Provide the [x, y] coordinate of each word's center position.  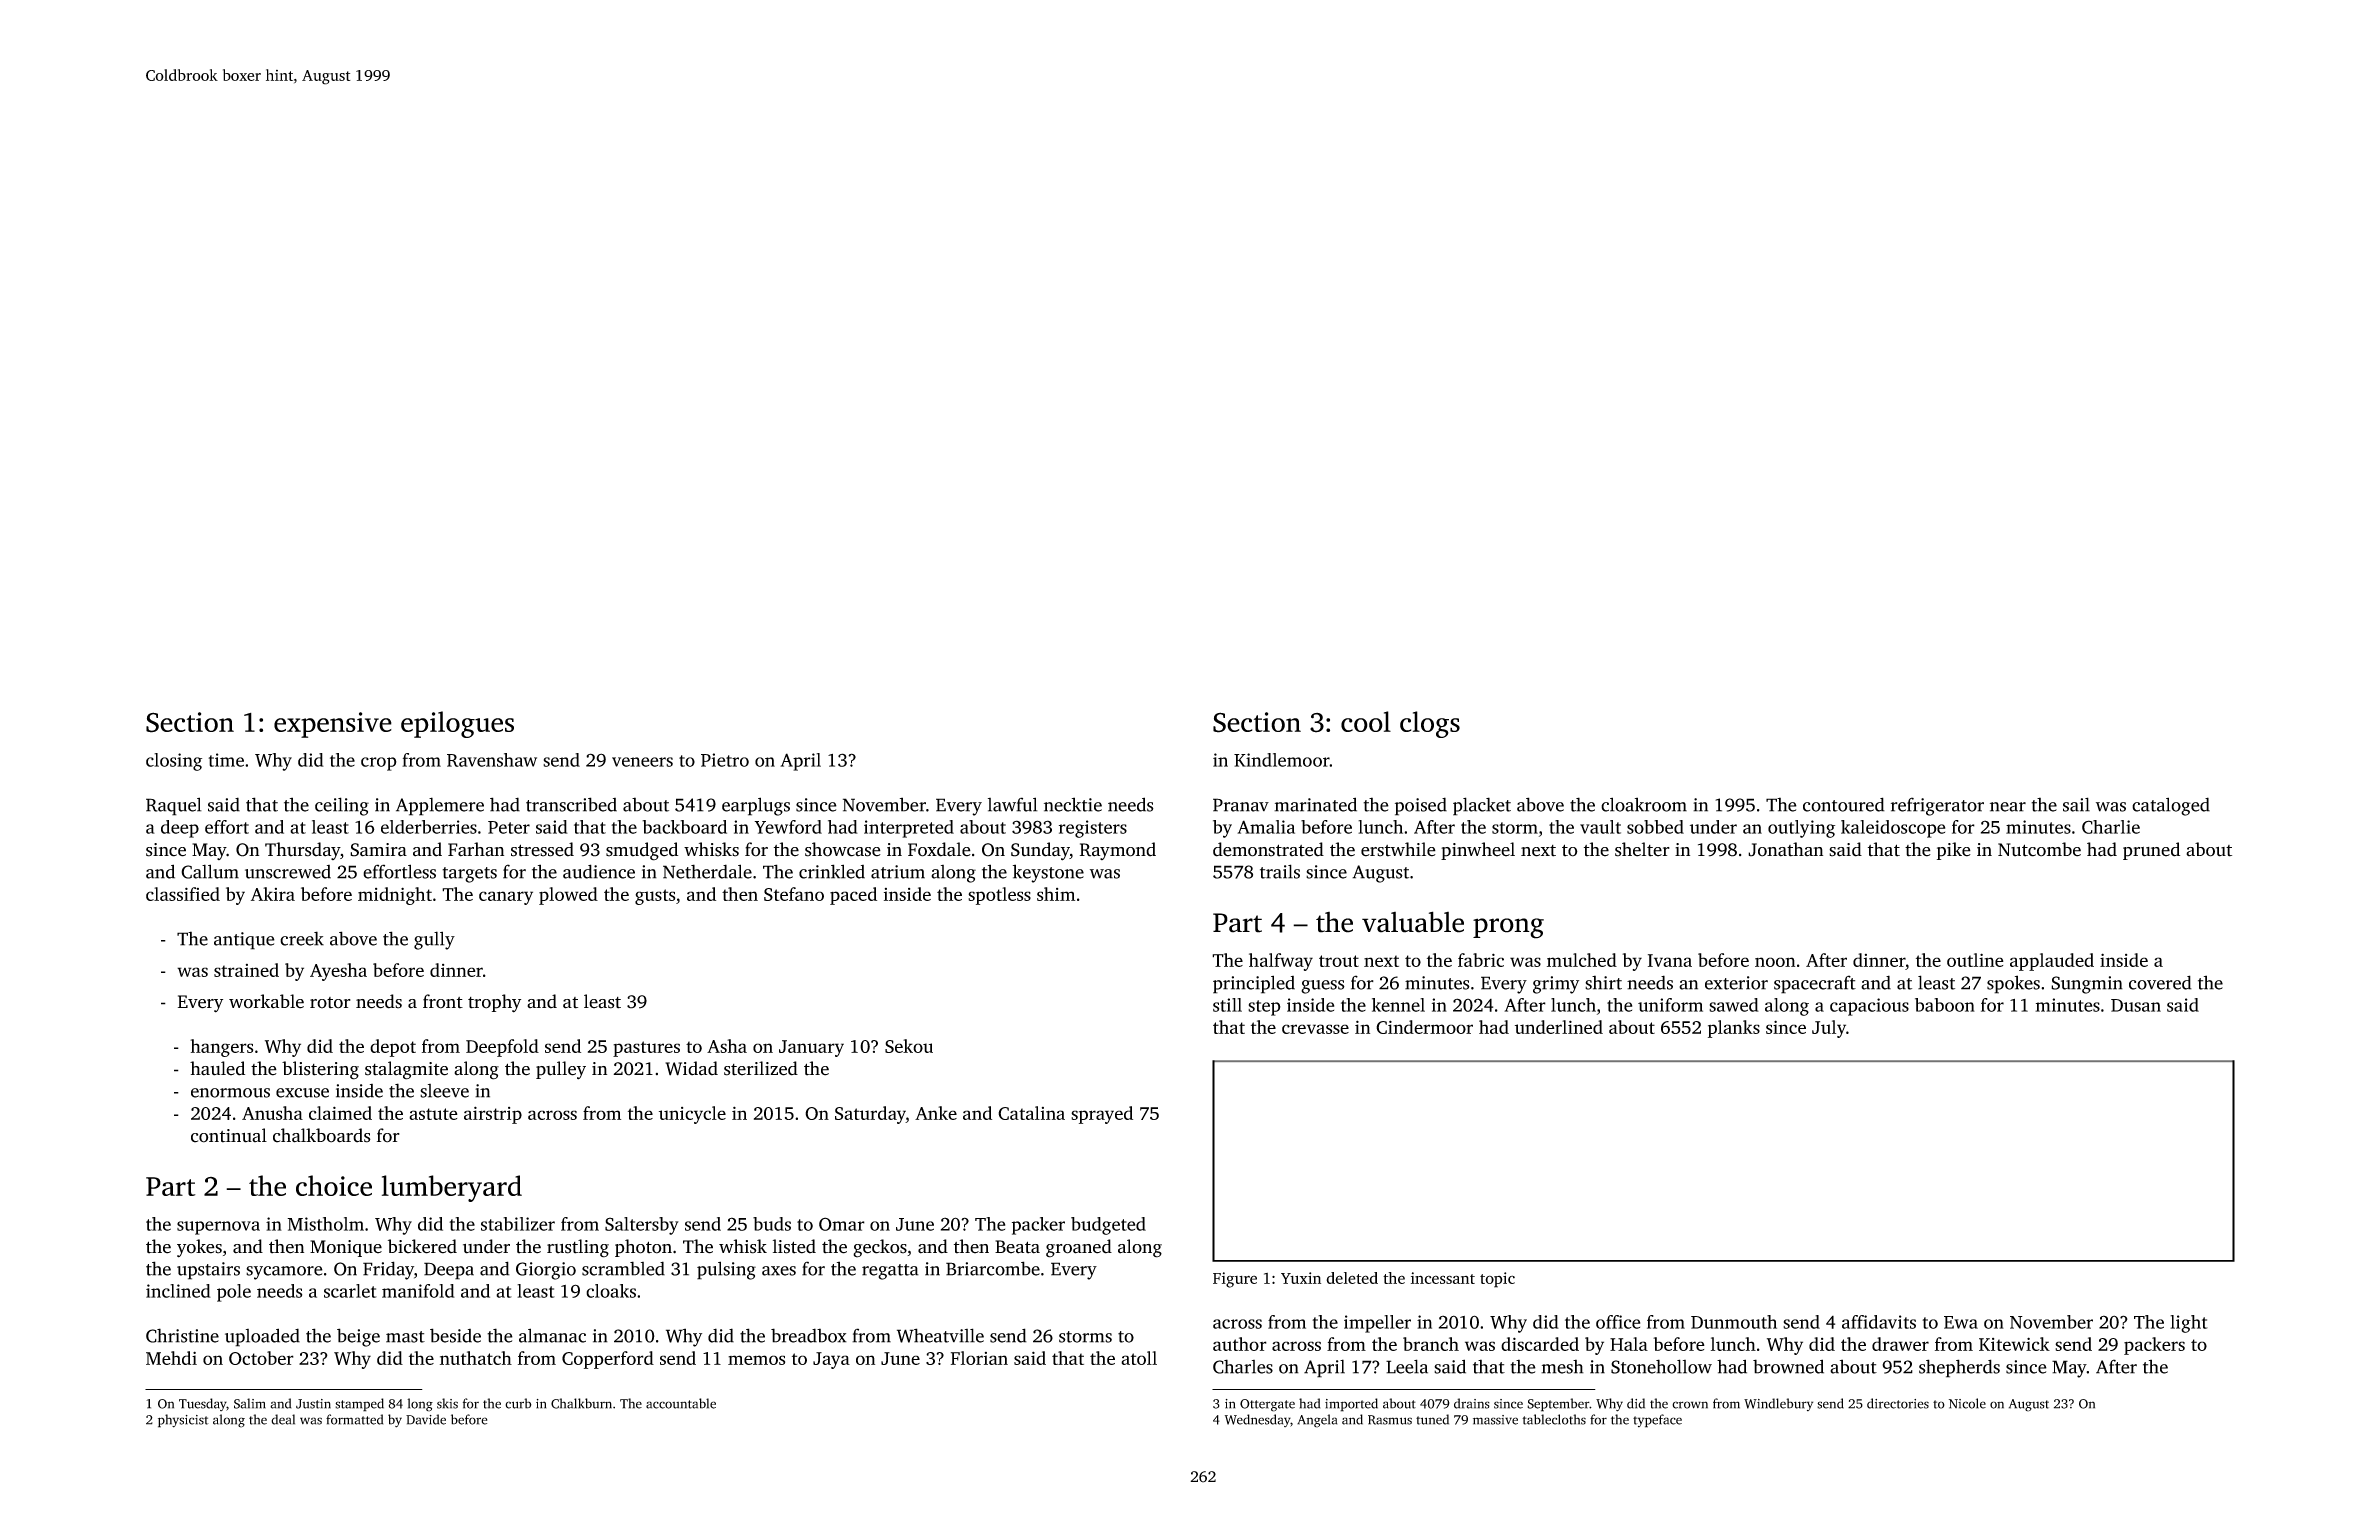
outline [1975, 960]
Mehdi [171, 1358]
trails [1280, 871]
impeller [1377, 1324]
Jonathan [1785, 849]
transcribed [571, 804]
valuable [1413, 922]
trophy [494, 1003]
